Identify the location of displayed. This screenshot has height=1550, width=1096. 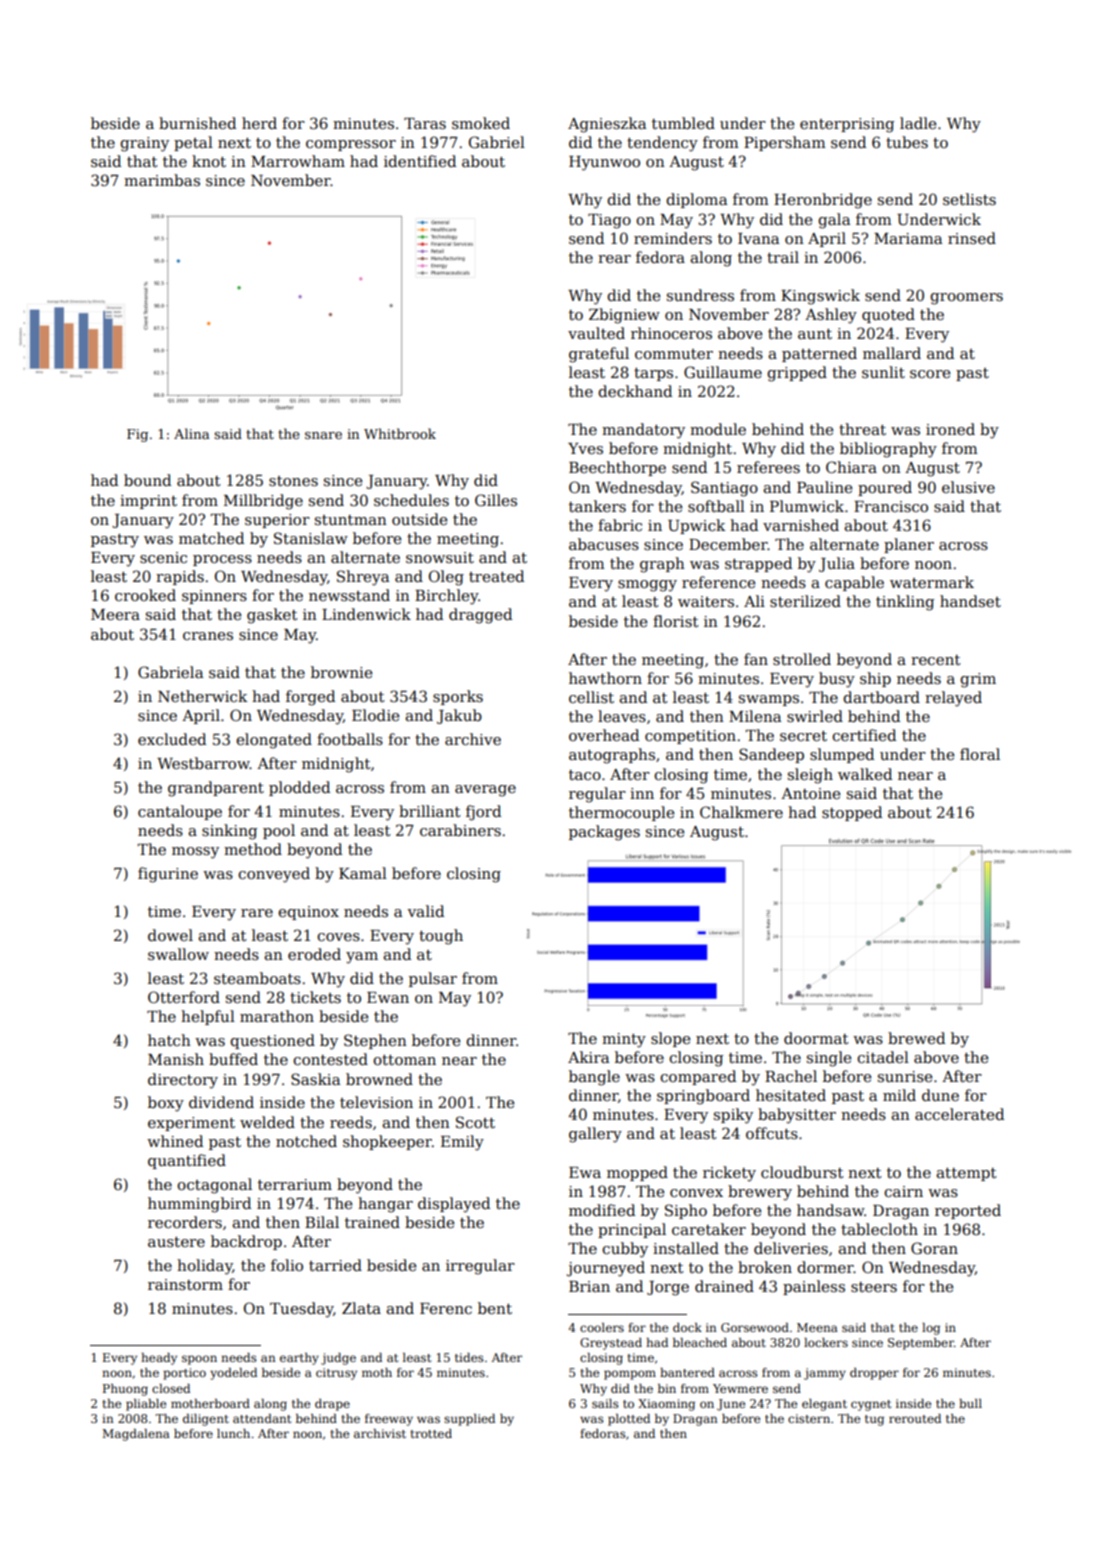
(454, 1205).
